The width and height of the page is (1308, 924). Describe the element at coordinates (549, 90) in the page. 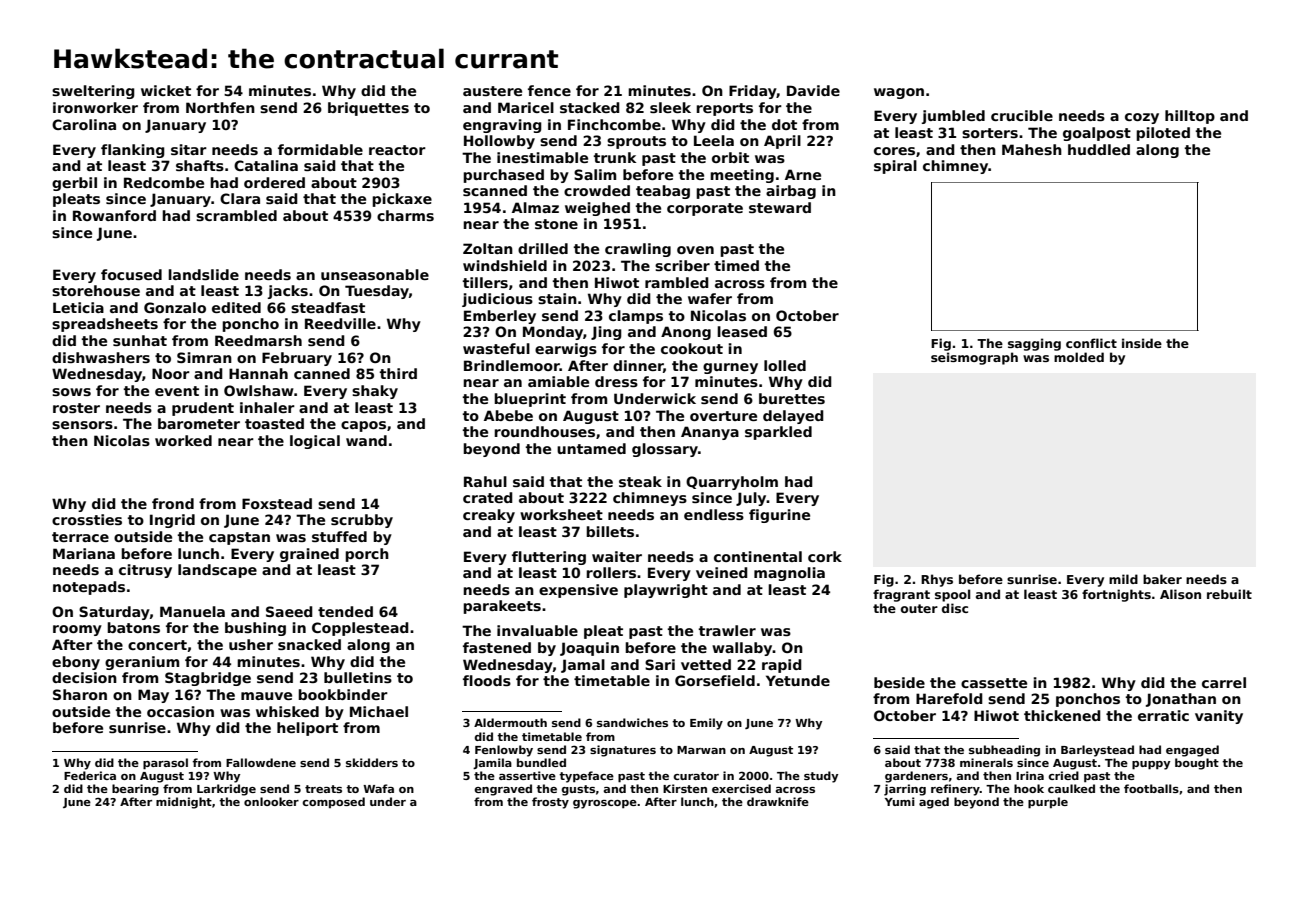

I see `fence` at that location.
